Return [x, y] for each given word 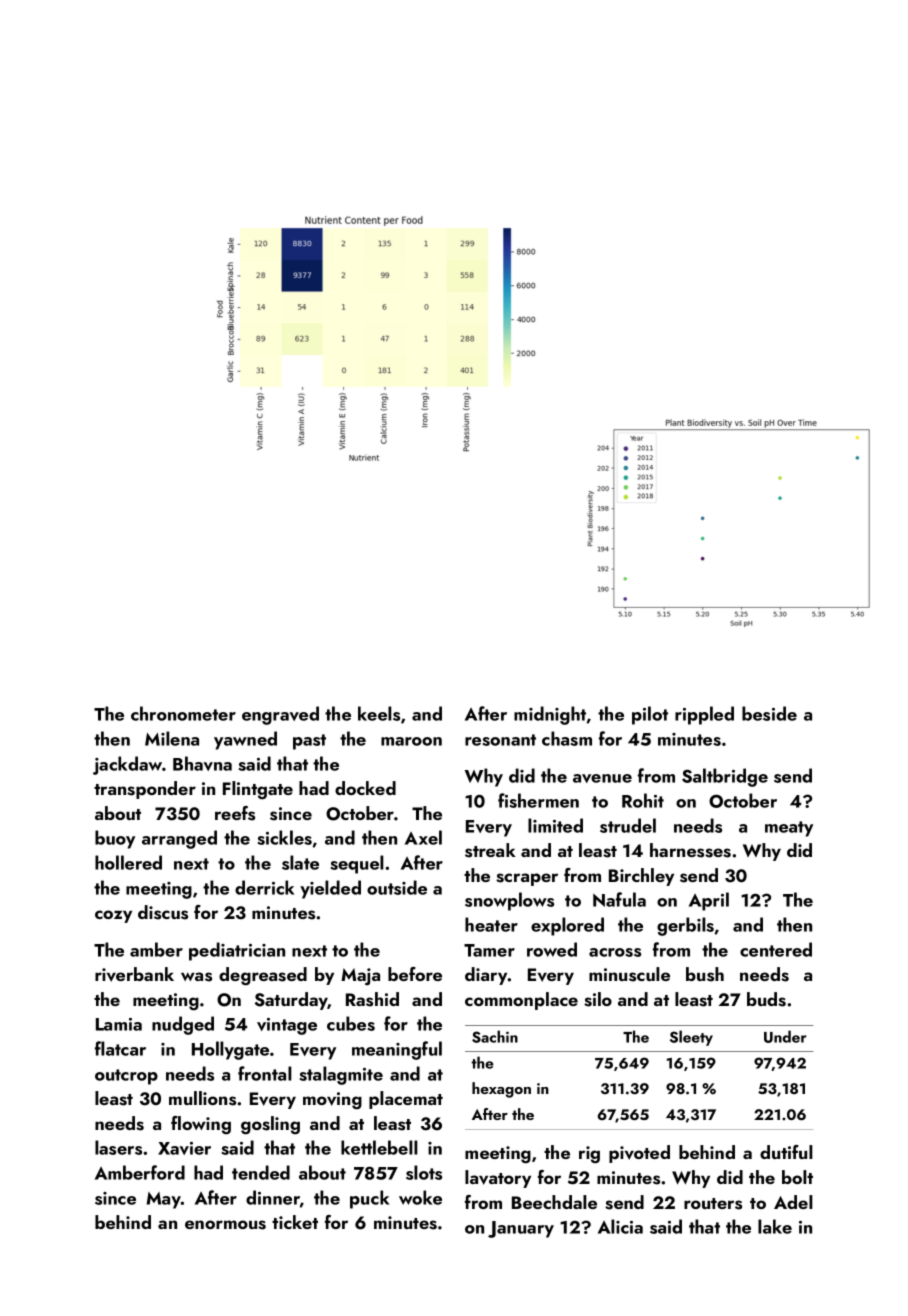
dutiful [786, 1152]
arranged [179, 839]
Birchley [641, 877]
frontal [265, 1073]
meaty [789, 829]
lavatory [498, 1179]
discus [163, 912]
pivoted [639, 1154]
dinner [273, 1197]
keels [379, 713]
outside [397, 887]
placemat [406, 1100]
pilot [650, 715]
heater [491, 924]
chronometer [183, 713]
